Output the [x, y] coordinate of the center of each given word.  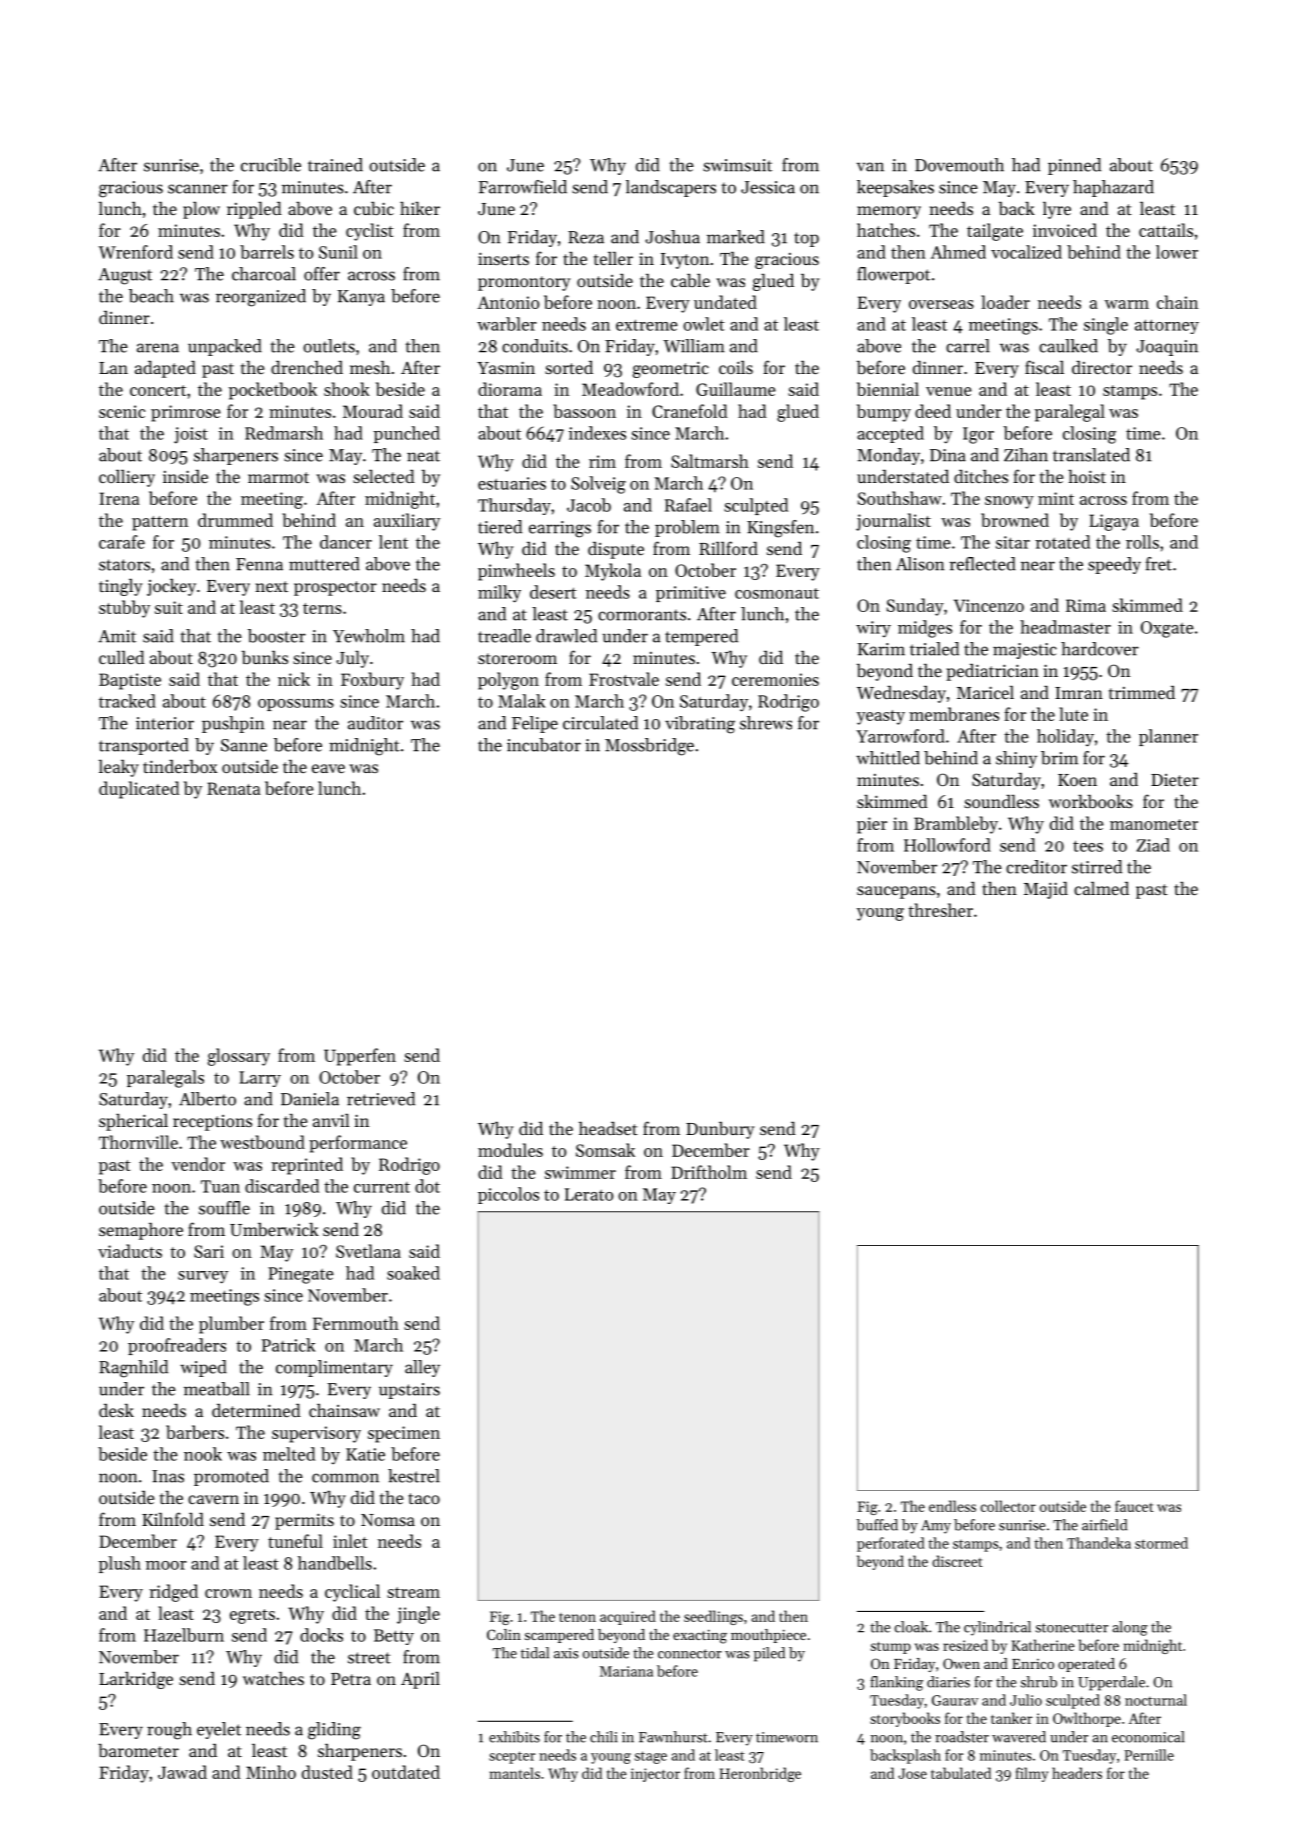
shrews [766, 723]
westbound [262, 1142]
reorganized [261, 298]
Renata [233, 788]
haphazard [1113, 188]
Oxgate [1167, 629]
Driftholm [709, 1172]
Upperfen [360, 1057]
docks [321, 1635]
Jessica [768, 187]
